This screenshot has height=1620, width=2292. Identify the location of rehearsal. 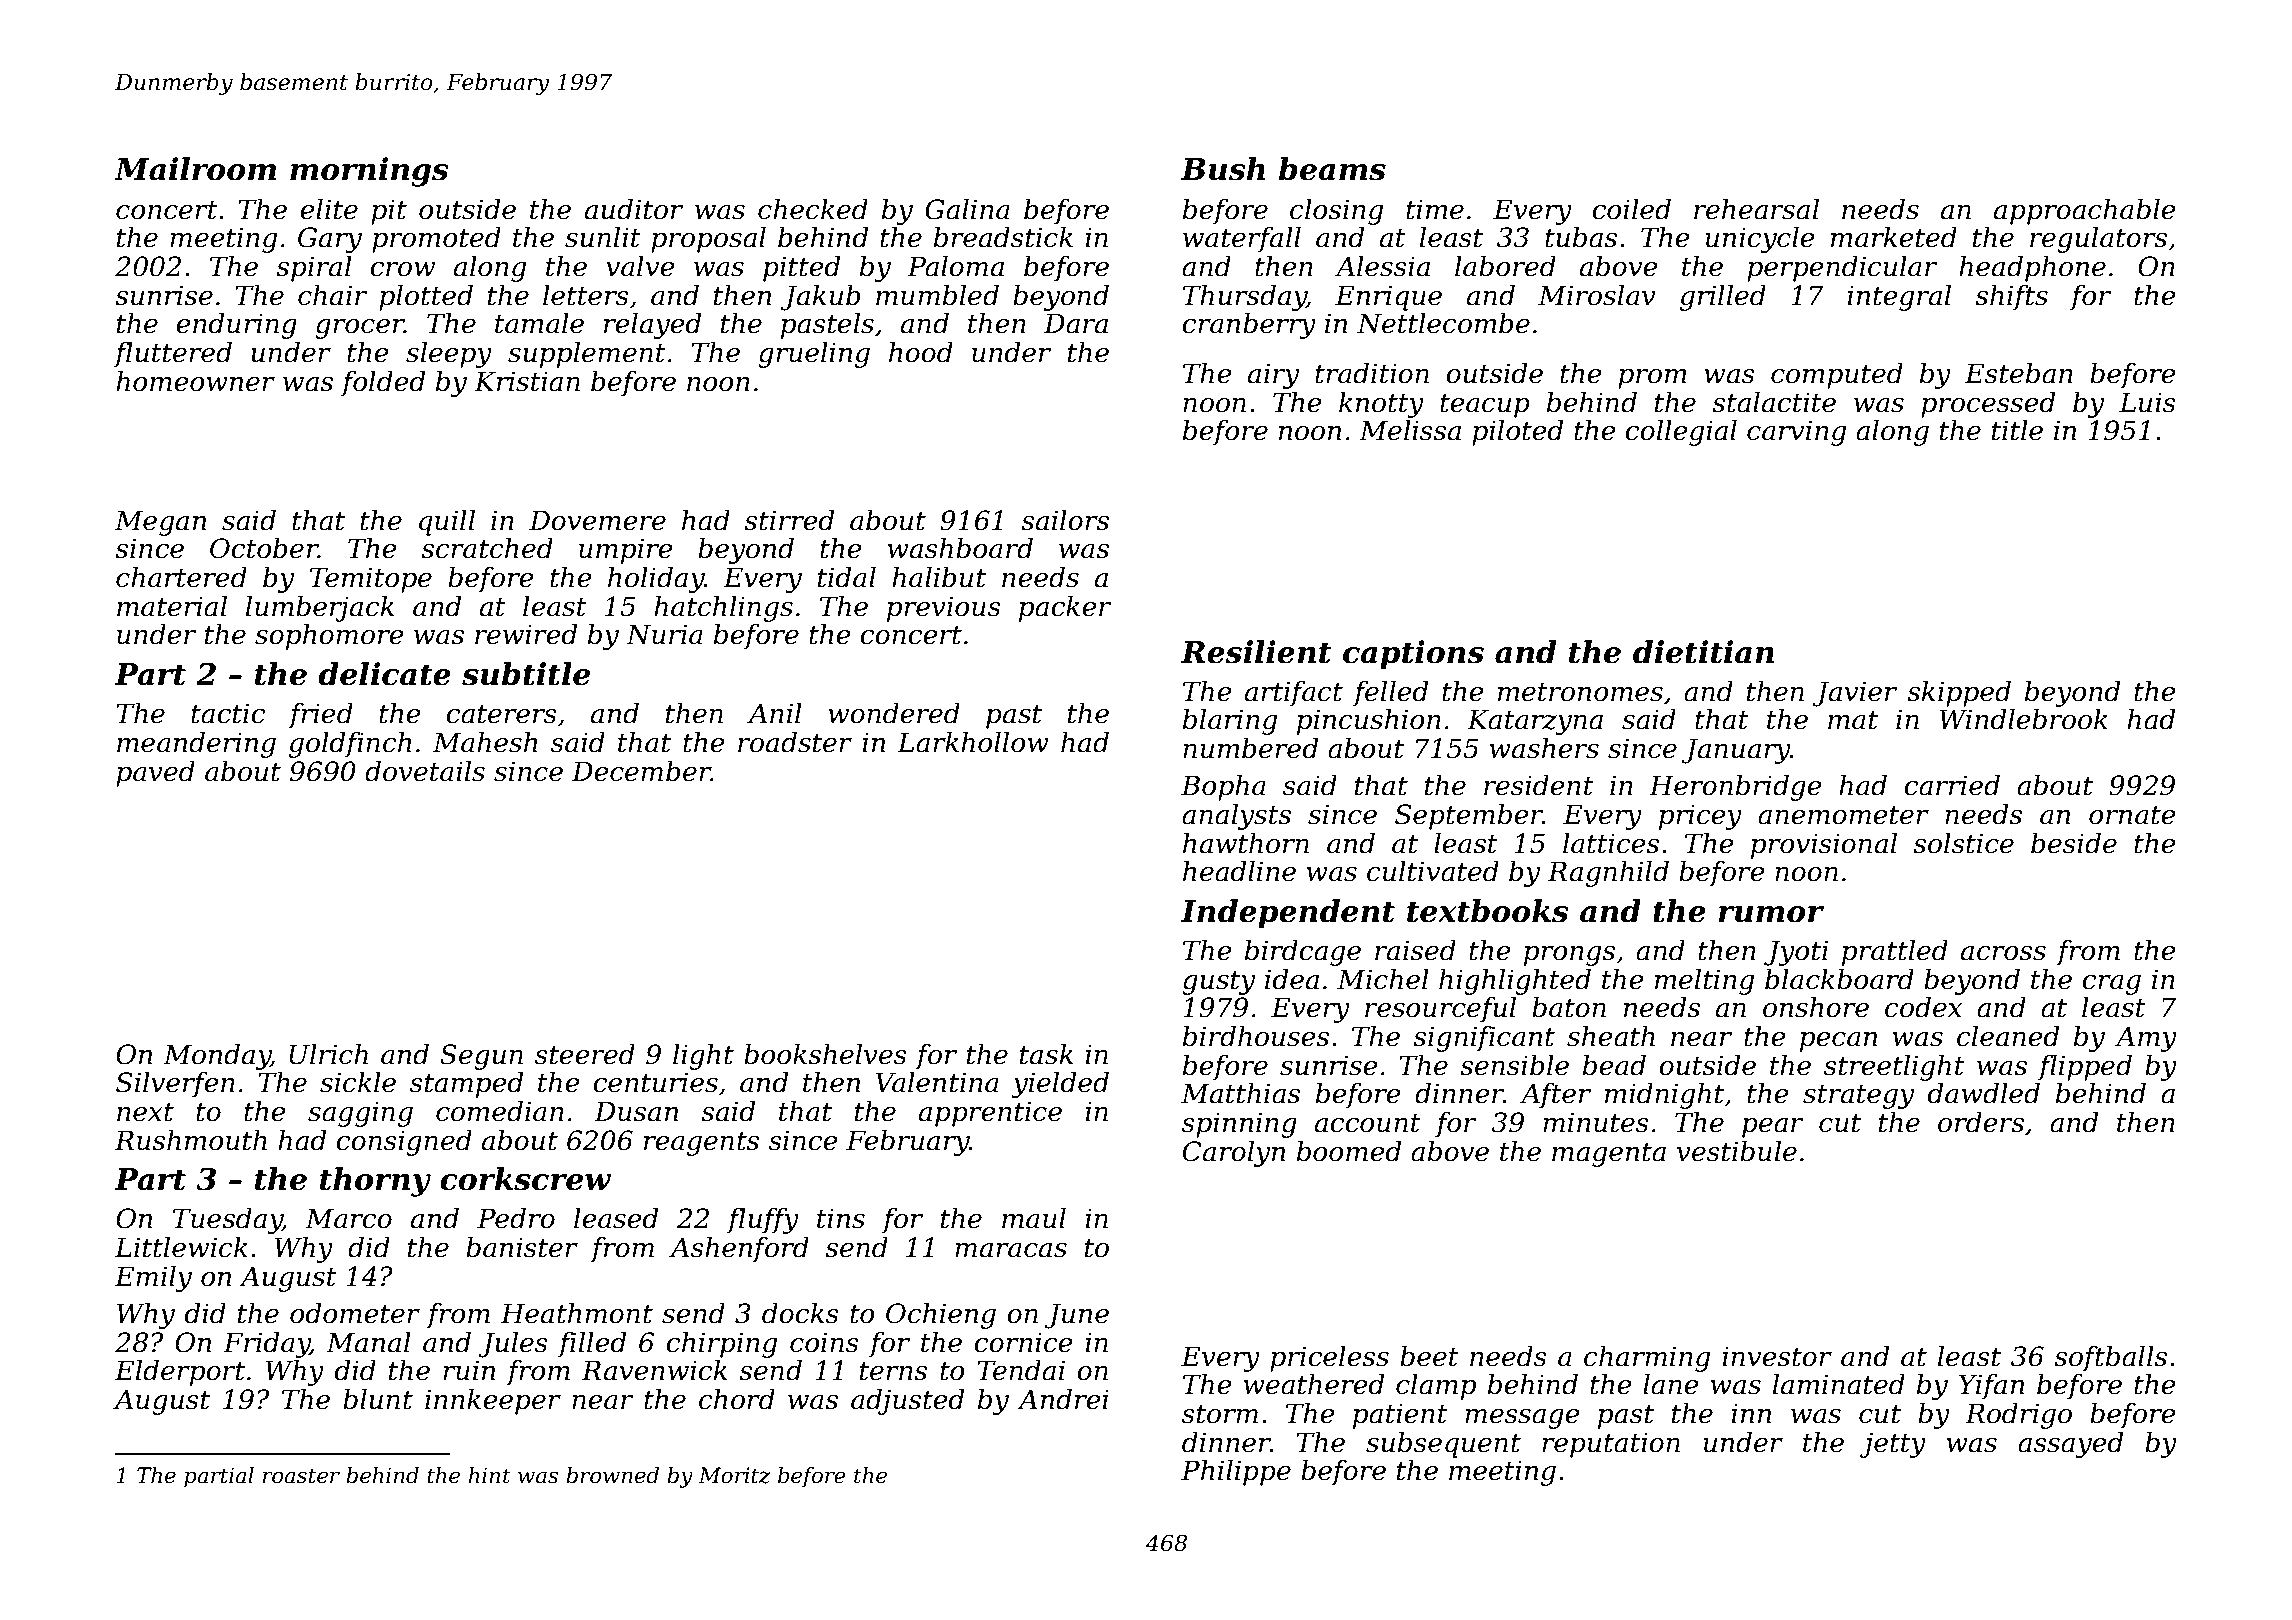
(1756, 209).
